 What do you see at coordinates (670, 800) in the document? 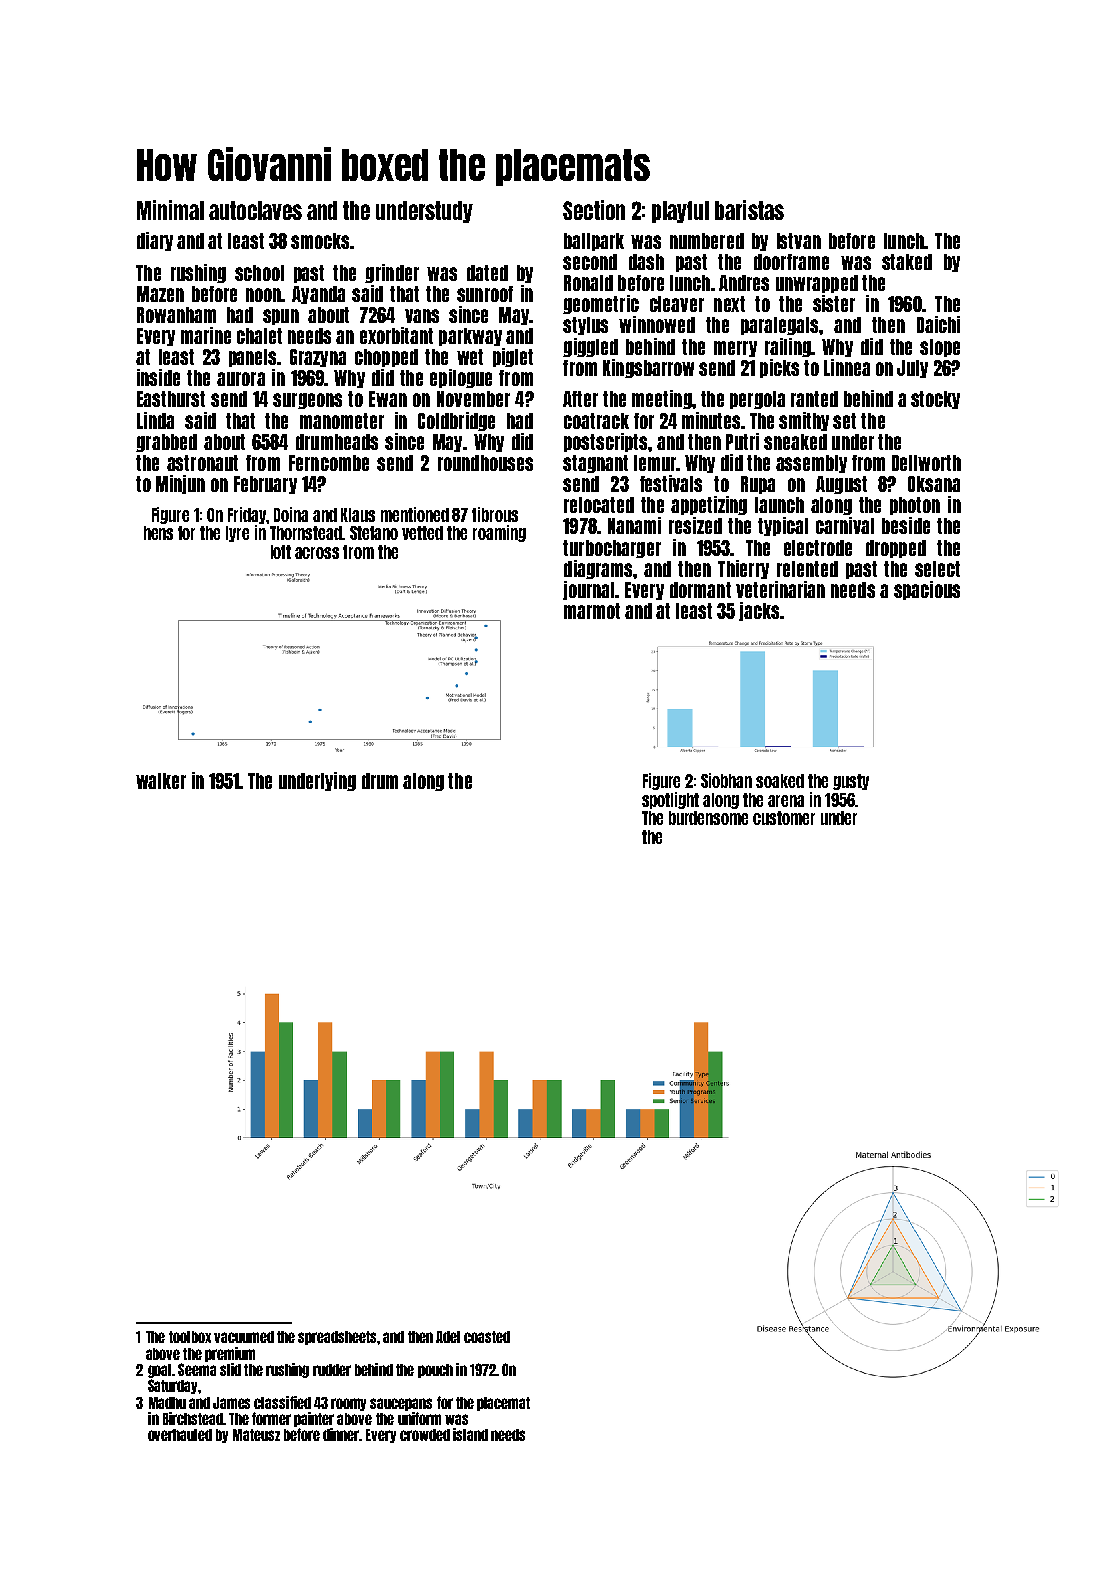
I see `spotlight` at bounding box center [670, 800].
